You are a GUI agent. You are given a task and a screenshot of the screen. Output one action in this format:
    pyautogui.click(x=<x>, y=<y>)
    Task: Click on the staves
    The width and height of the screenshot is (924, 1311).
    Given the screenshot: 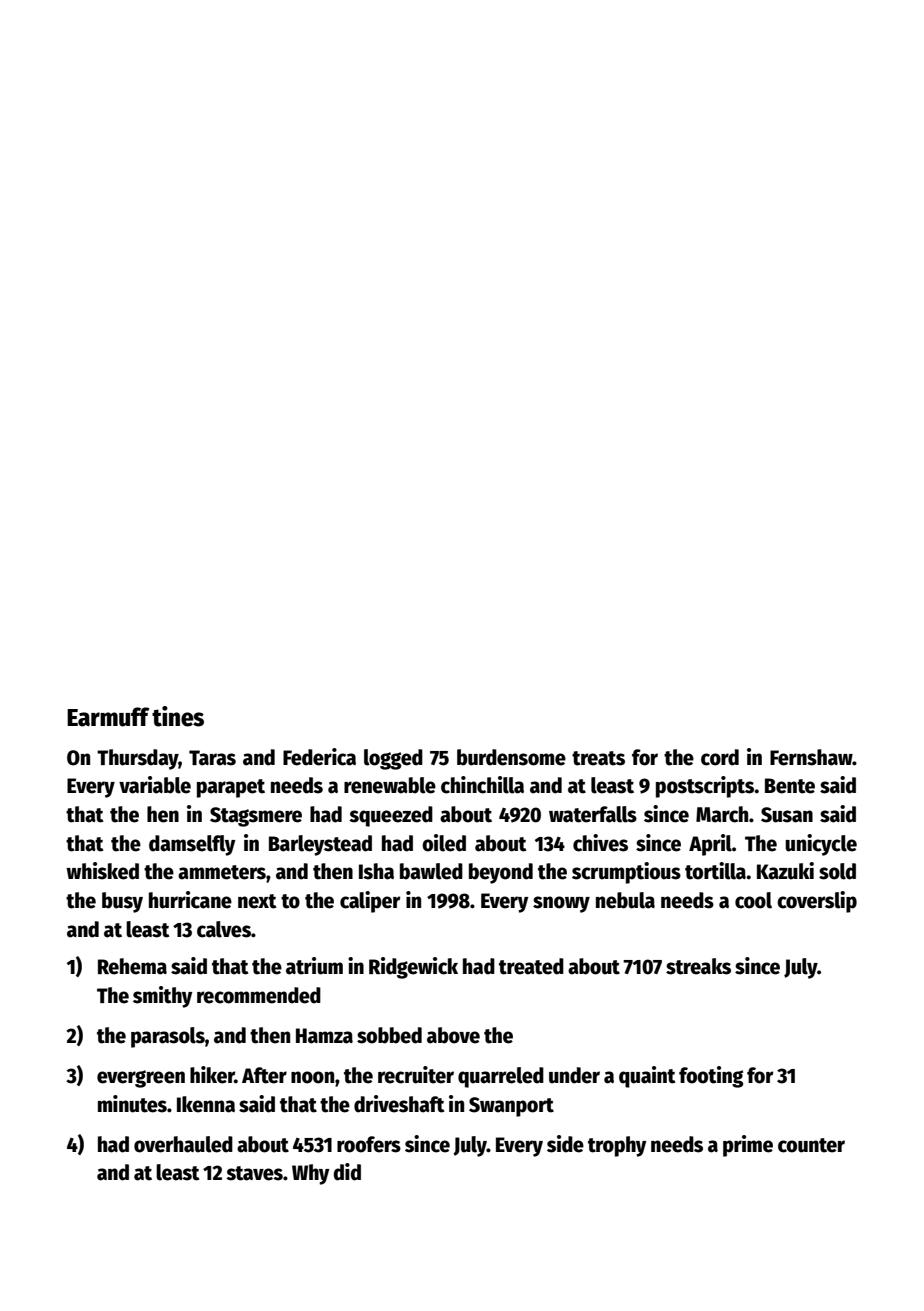 What is the action you would take?
    pyautogui.click(x=254, y=1173)
